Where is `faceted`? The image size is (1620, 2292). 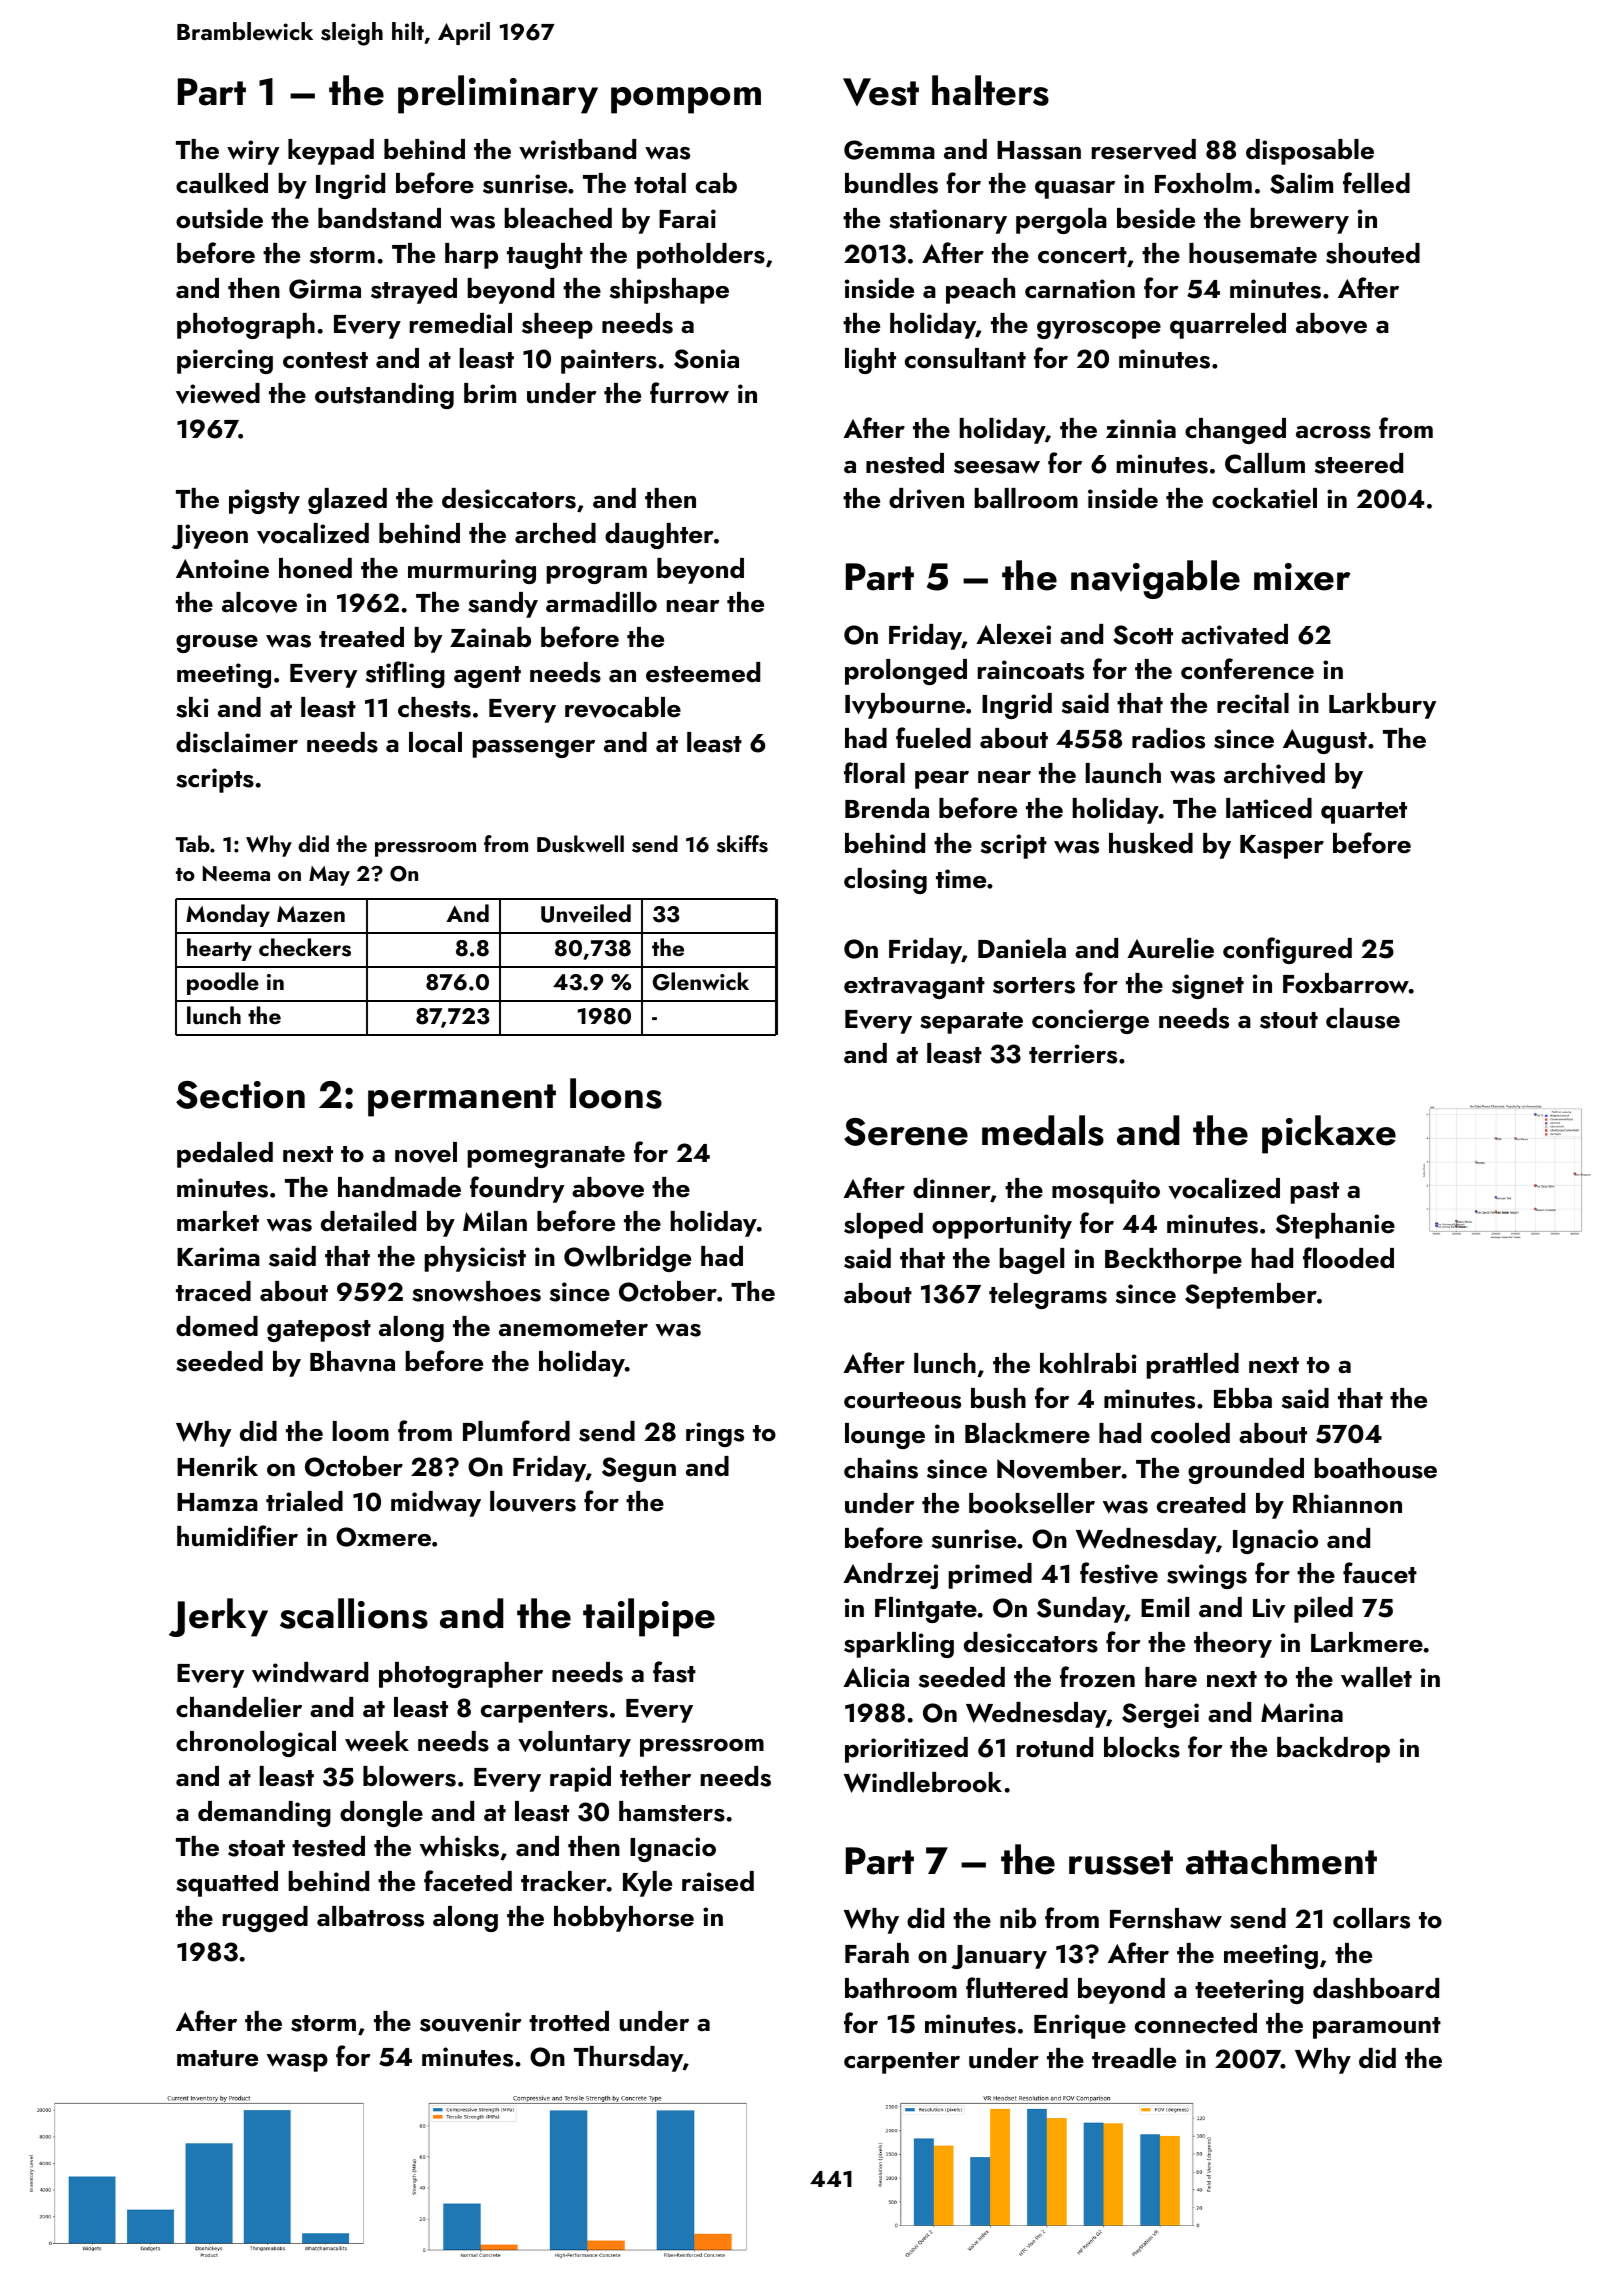 faceted is located at coordinates (468, 1881).
